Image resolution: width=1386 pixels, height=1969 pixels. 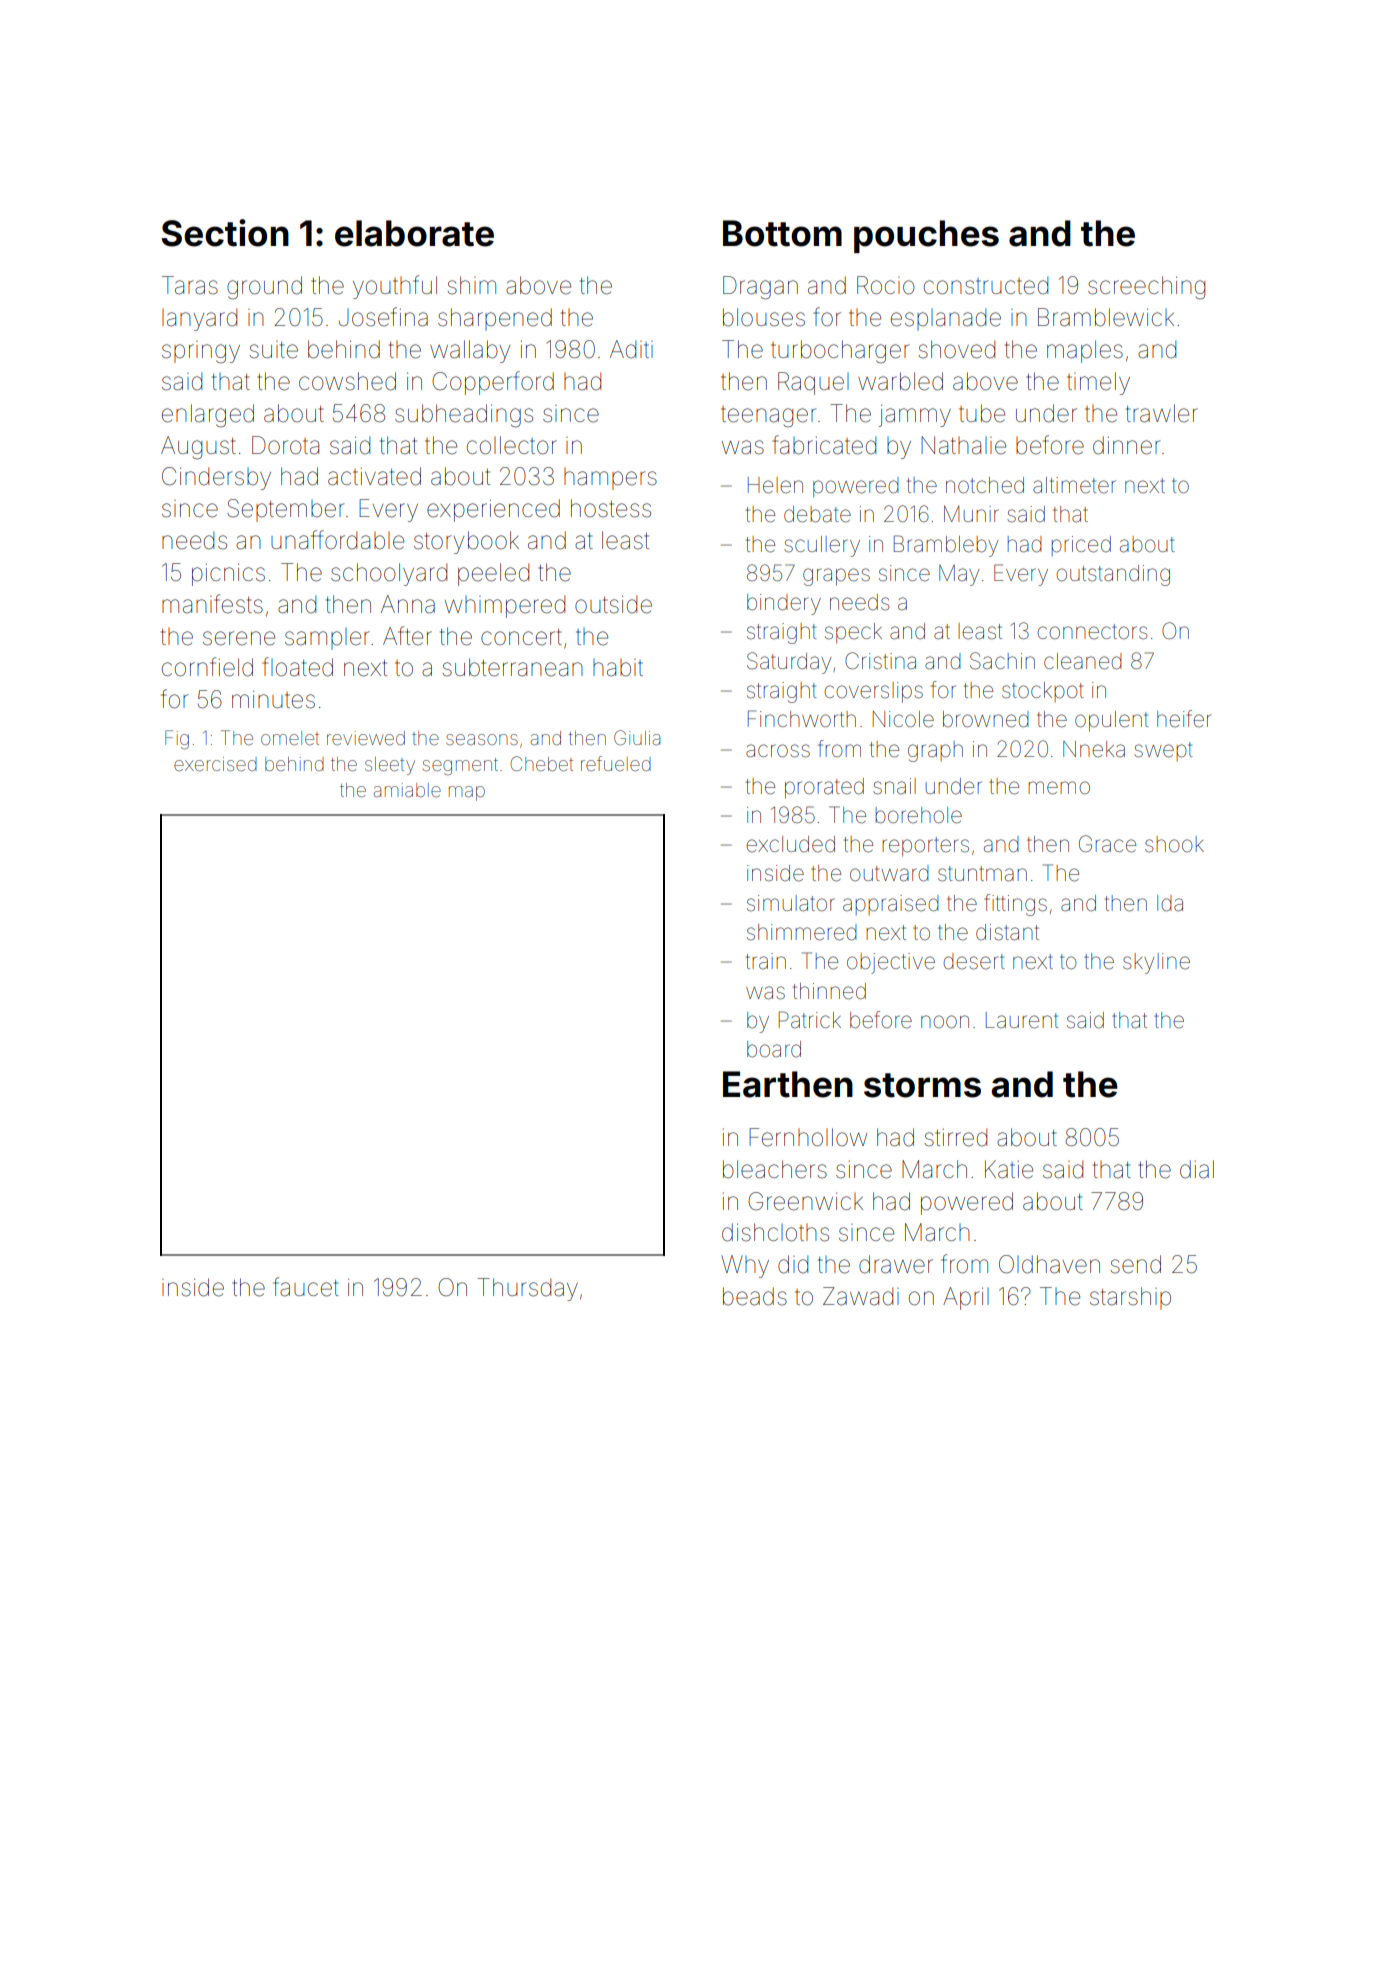 I want to click on Fig, so click(x=177, y=740).
